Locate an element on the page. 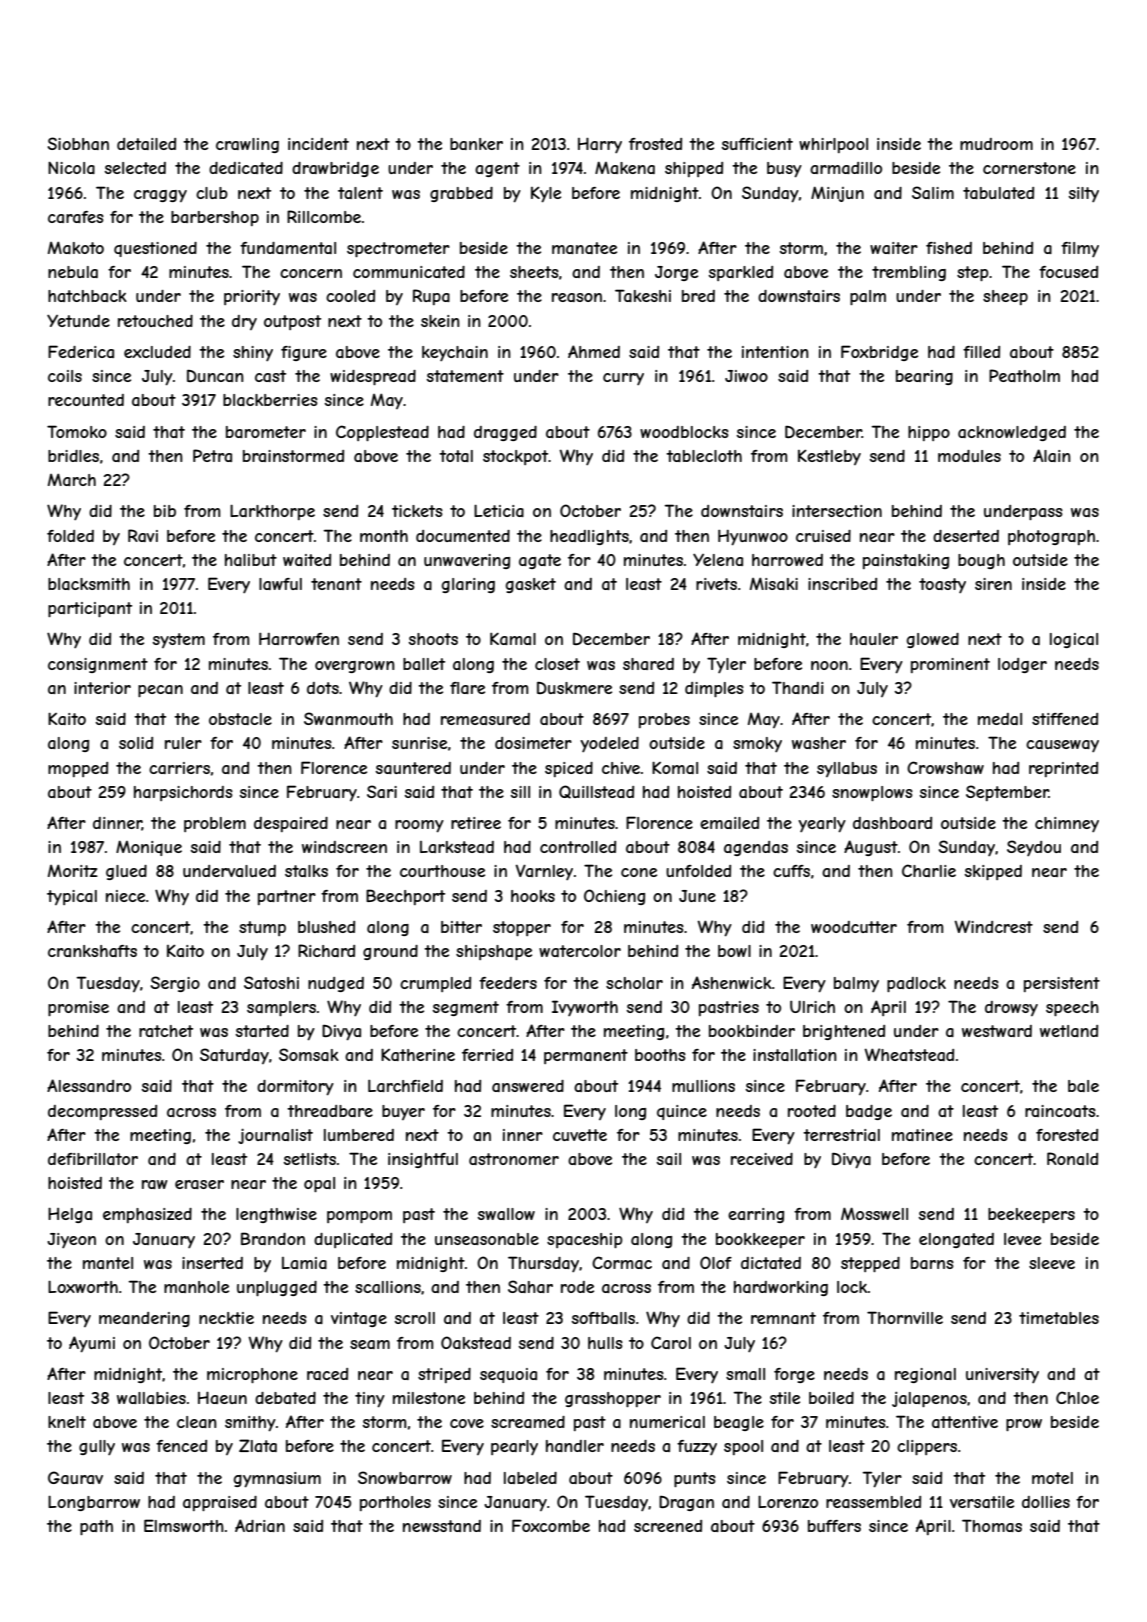 This page has width=1147, height=1622. March is located at coordinates (72, 479).
